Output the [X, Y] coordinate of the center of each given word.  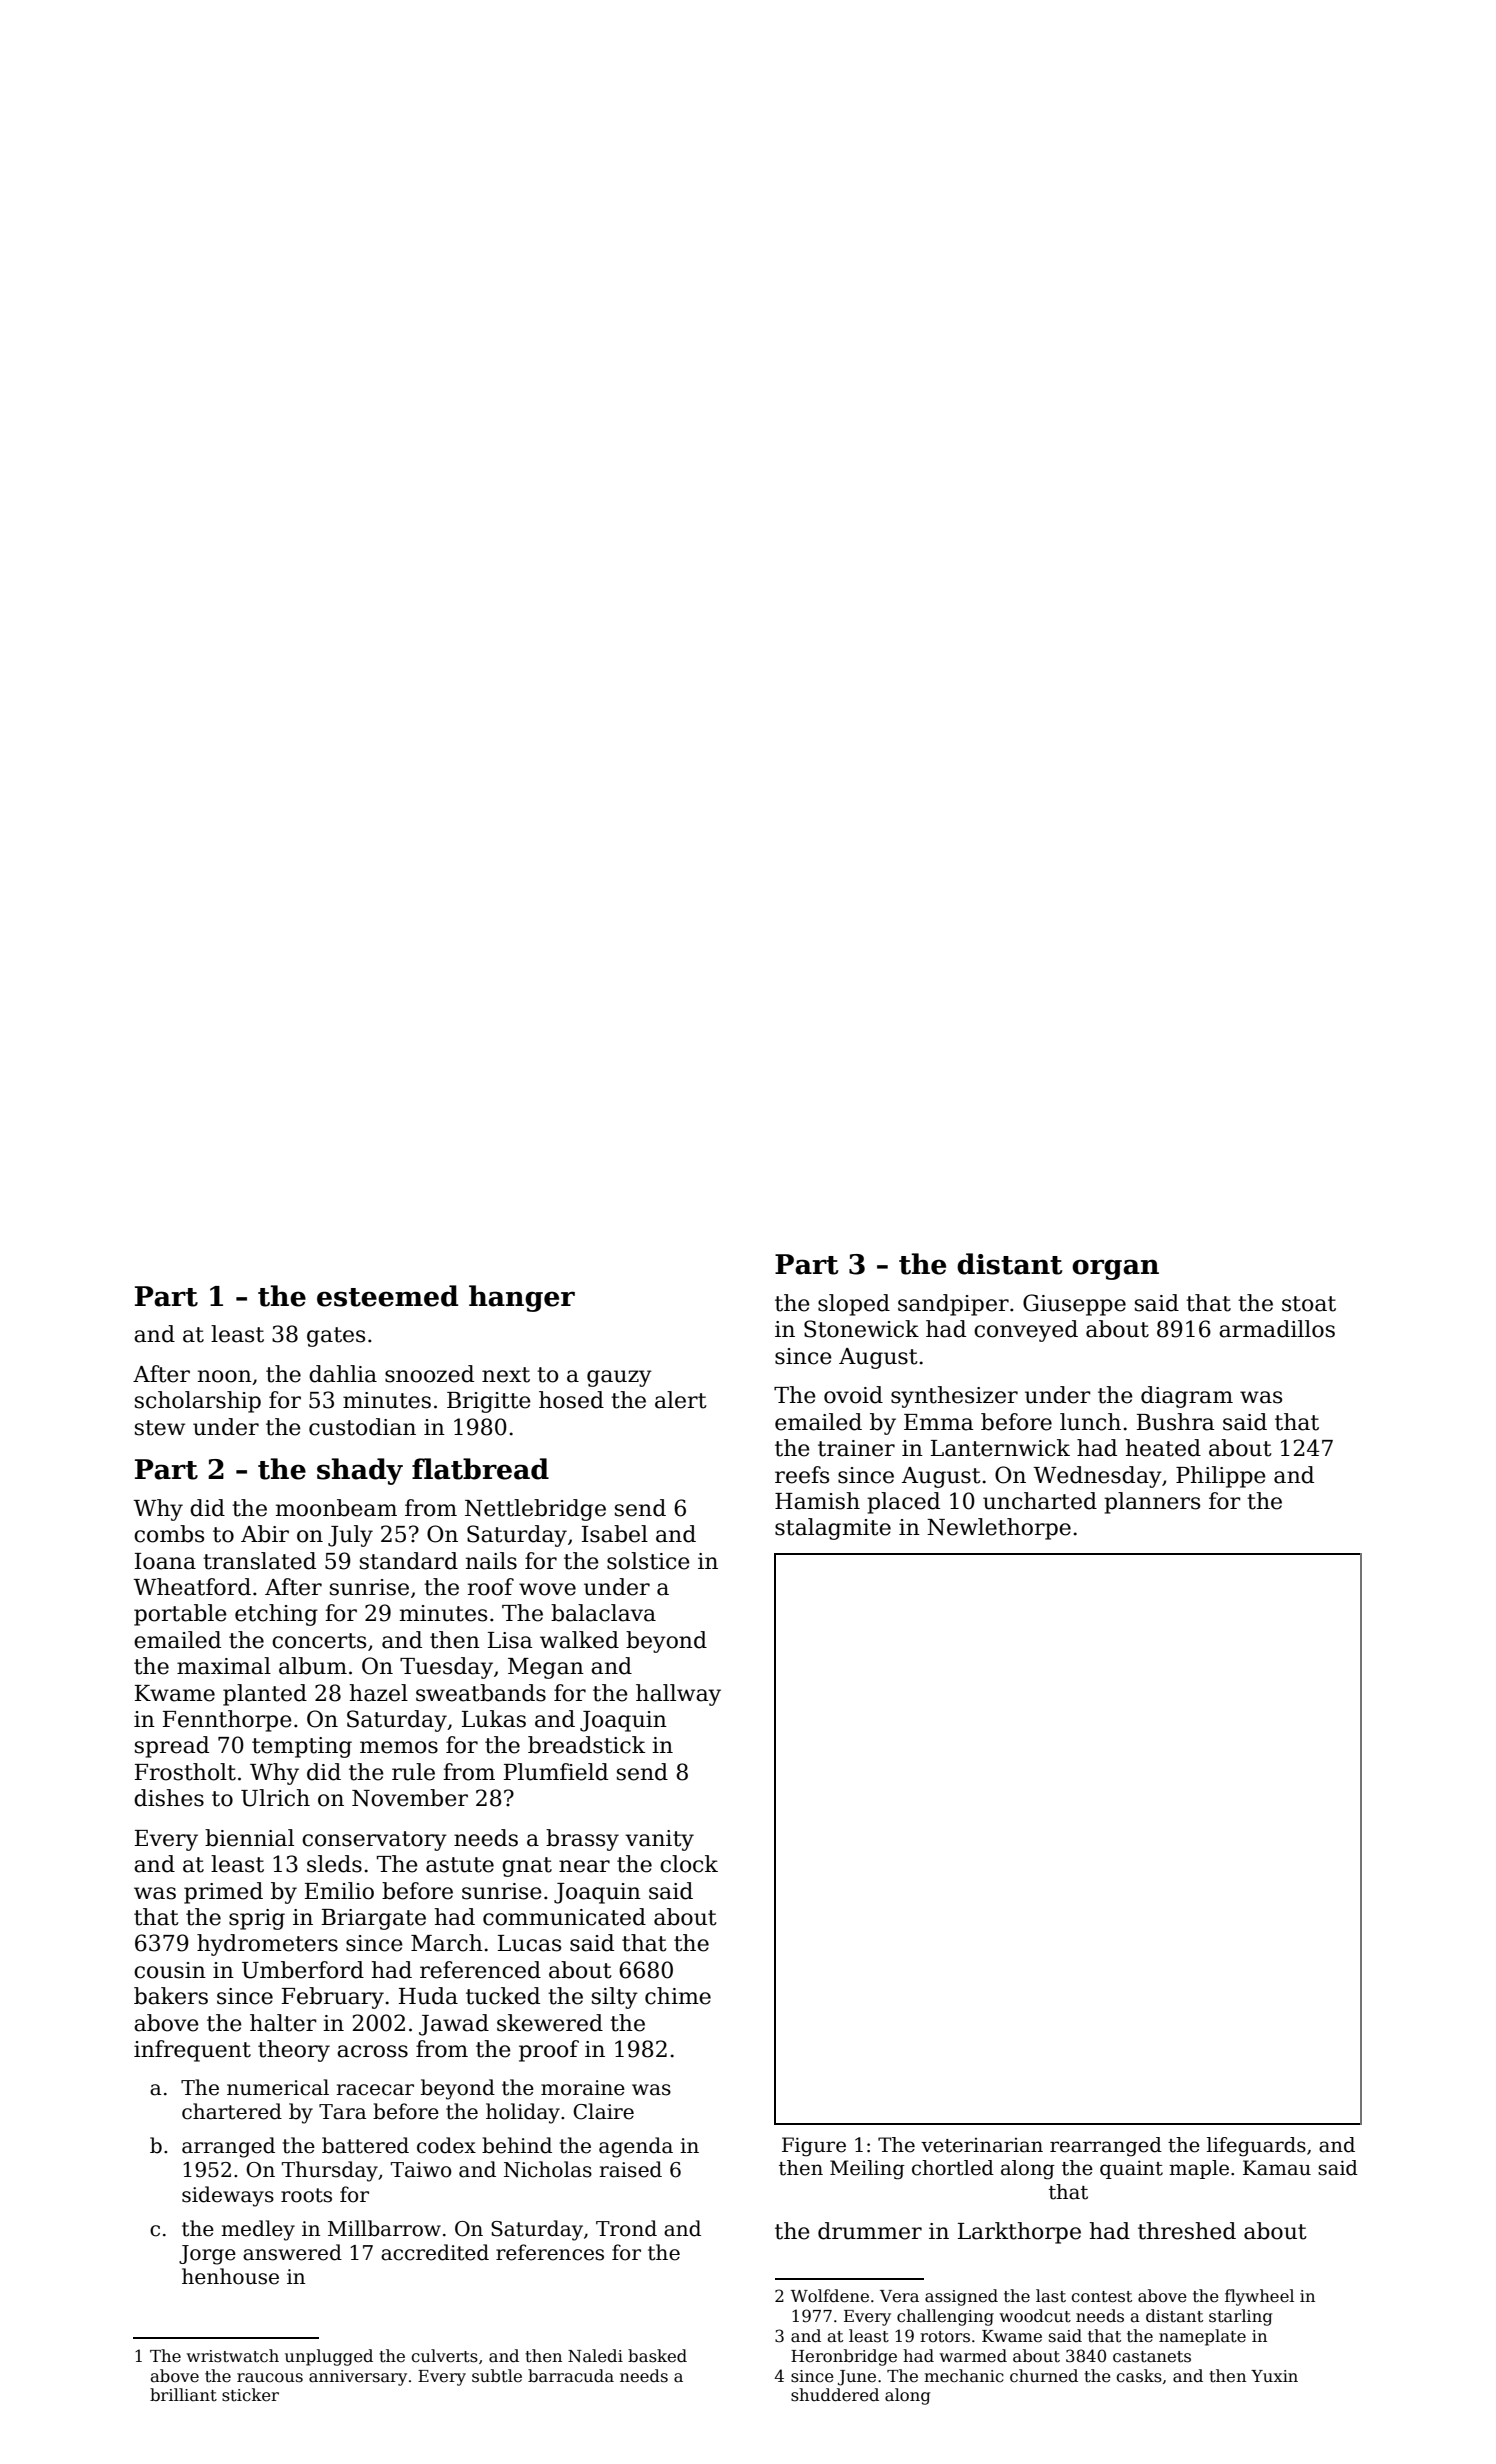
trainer [856, 1448]
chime [678, 1996]
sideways [228, 2196]
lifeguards [1256, 2147]
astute [460, 1865]
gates [336, 1337]
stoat [1309, 1304]
